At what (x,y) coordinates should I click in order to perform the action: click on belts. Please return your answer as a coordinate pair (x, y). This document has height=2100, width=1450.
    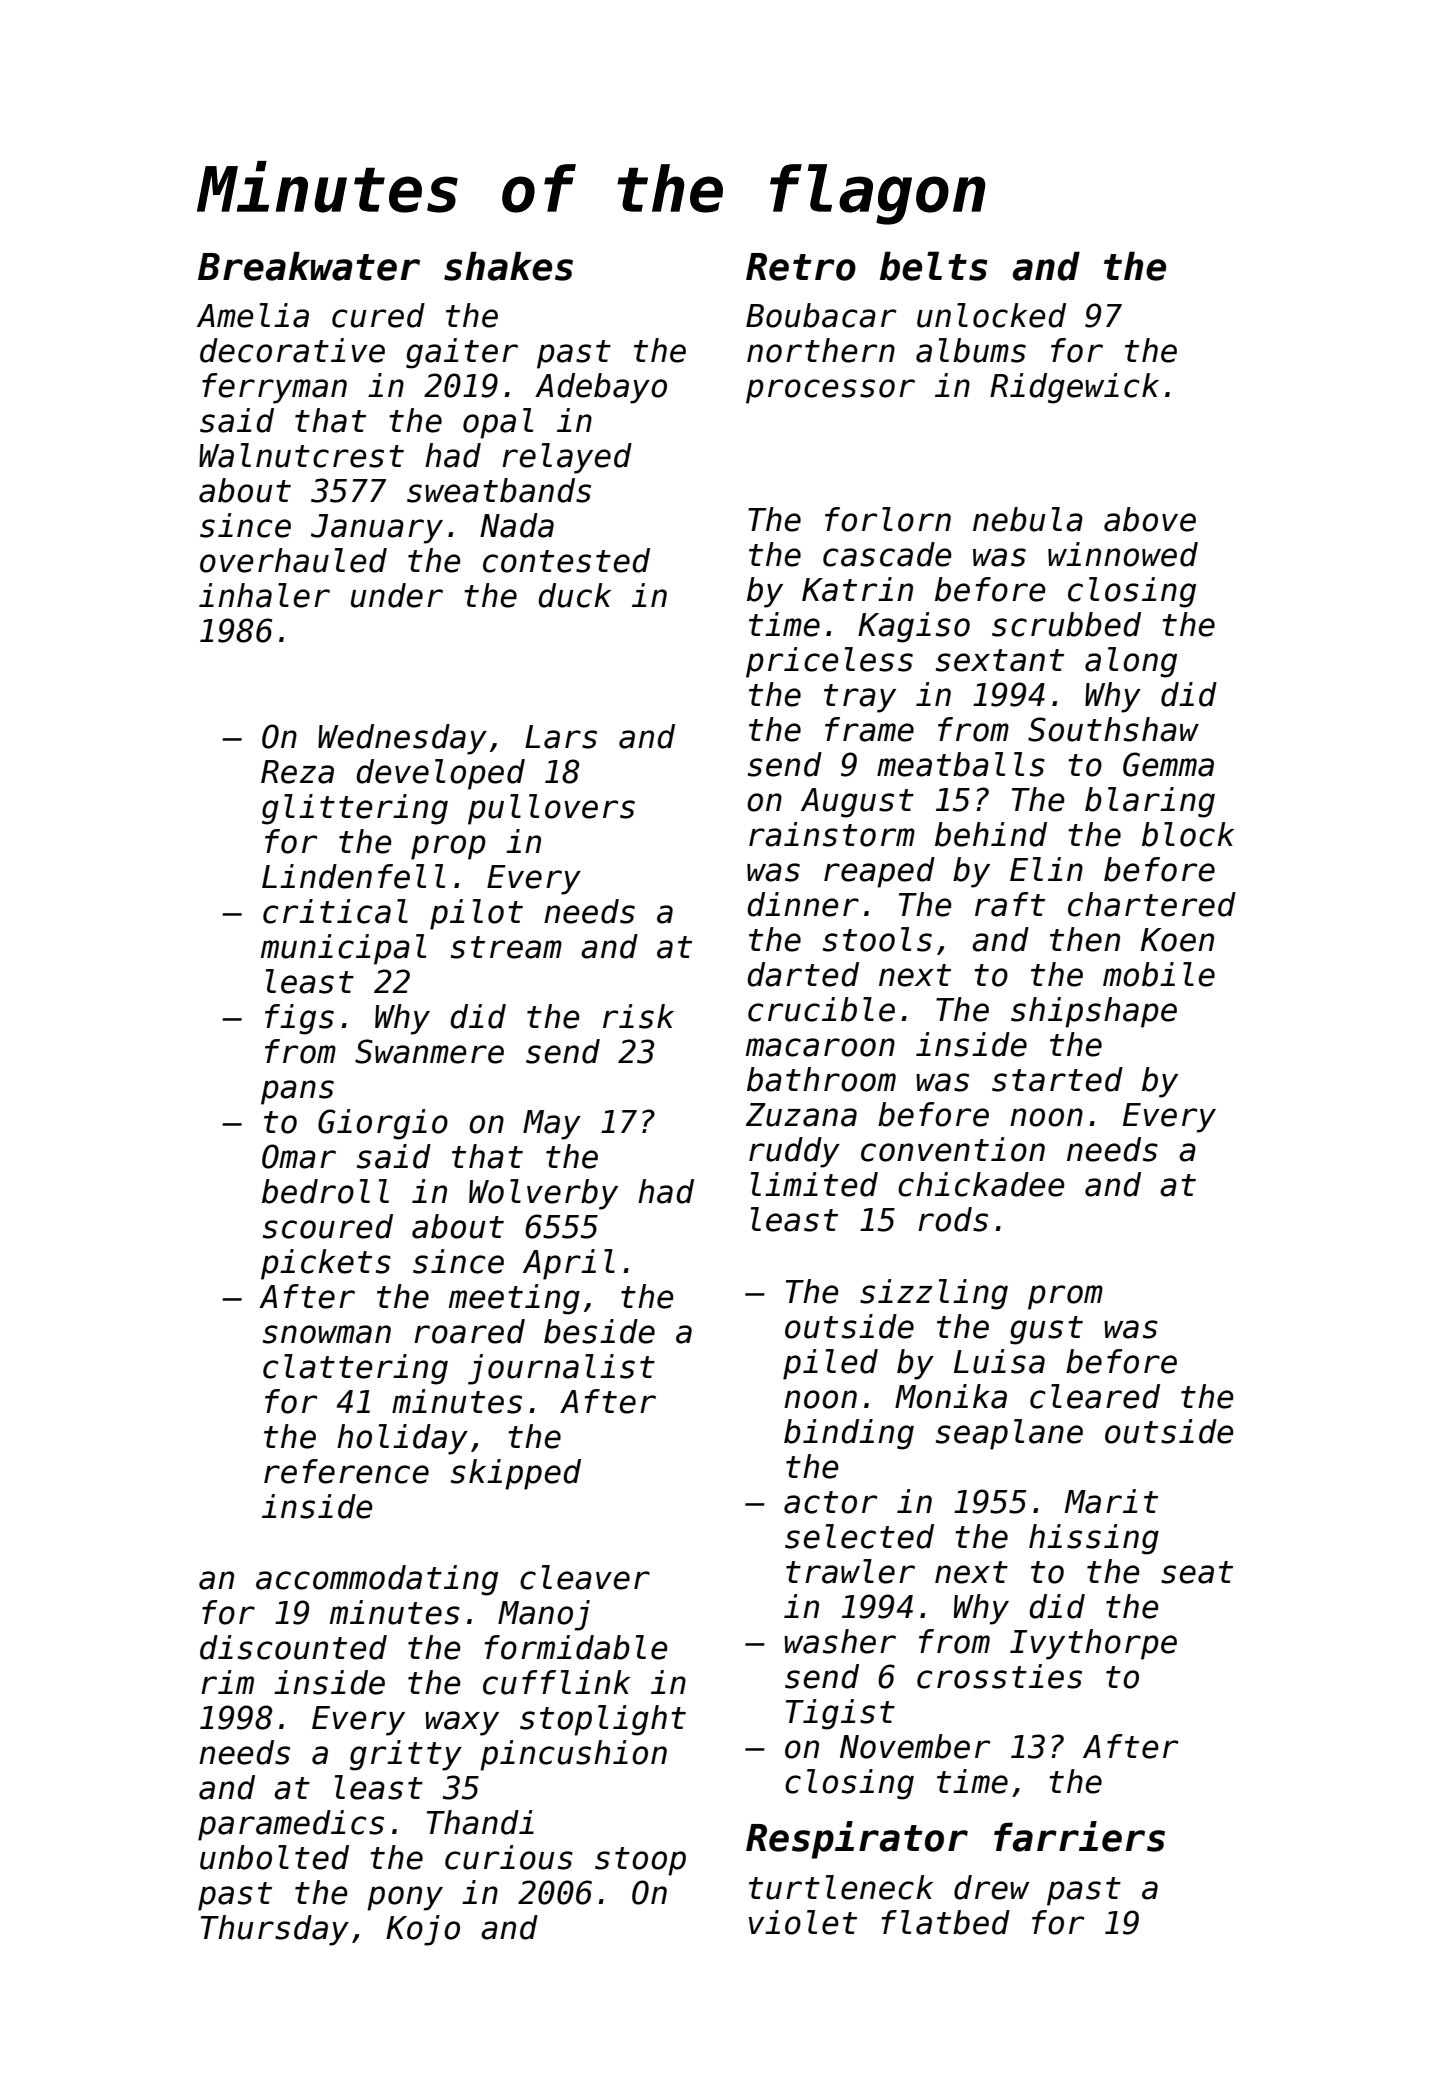
    Looking at the image, I should click on (933, 266).
